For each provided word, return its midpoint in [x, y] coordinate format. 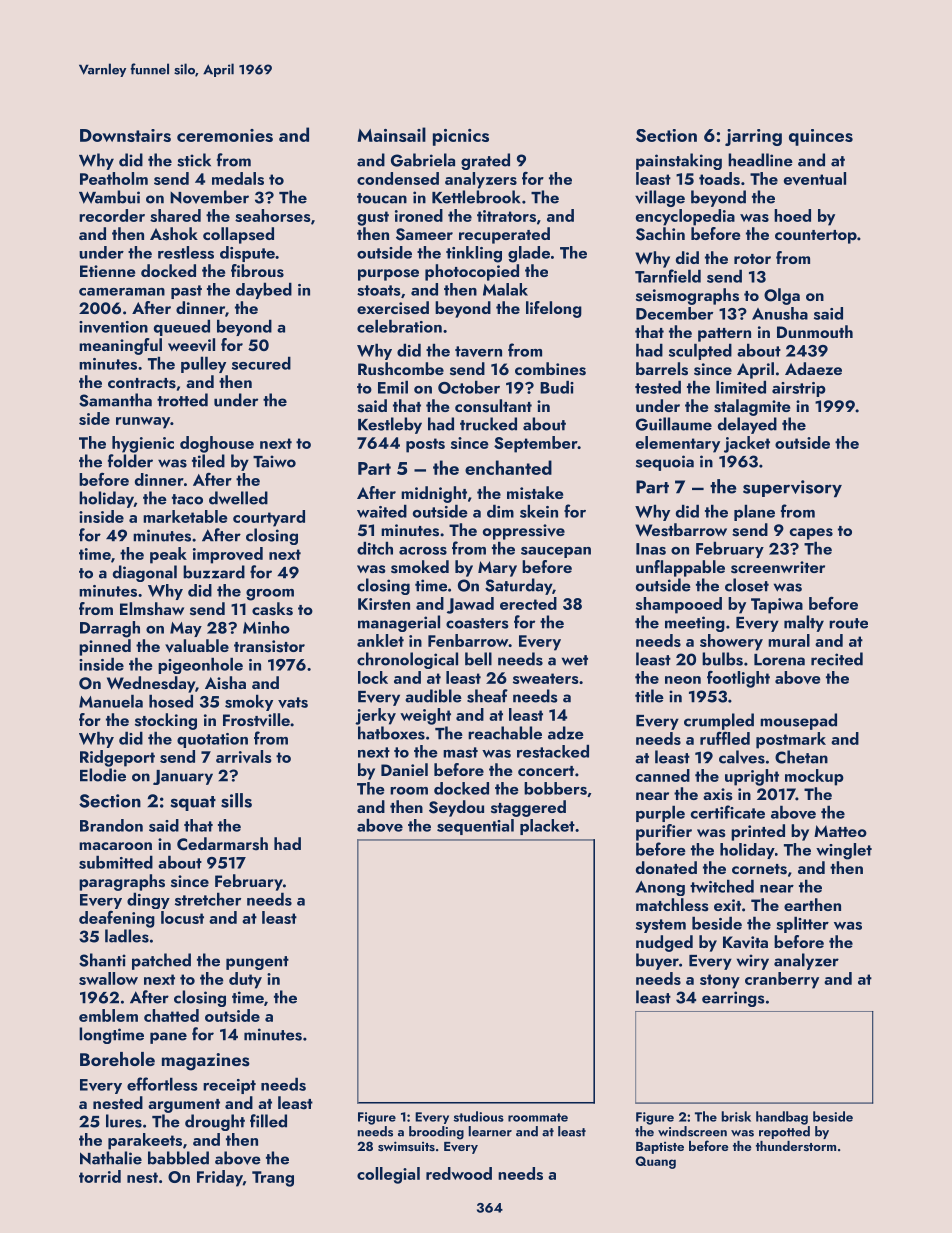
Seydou [456, 808]
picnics [461, 137]
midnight [434, 494]
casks [272, 609]
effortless [162, 1084]
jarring [753, 137]
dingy [148, 900]
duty [245, 980]
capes [811, 534]
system [661, 926]
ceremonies [225, 135]
